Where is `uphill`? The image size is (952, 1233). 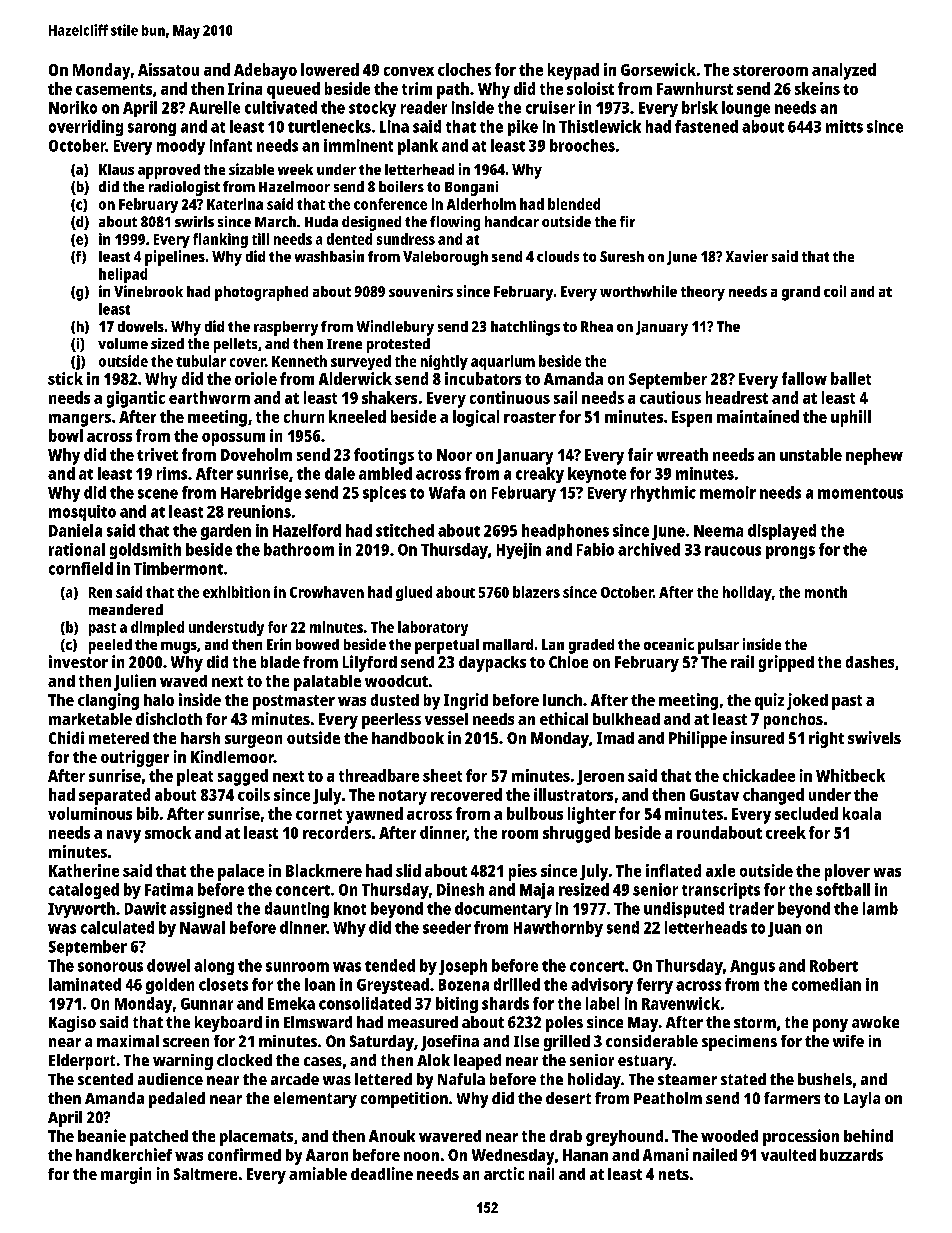
uphill is located at coordinates (851, 418).
